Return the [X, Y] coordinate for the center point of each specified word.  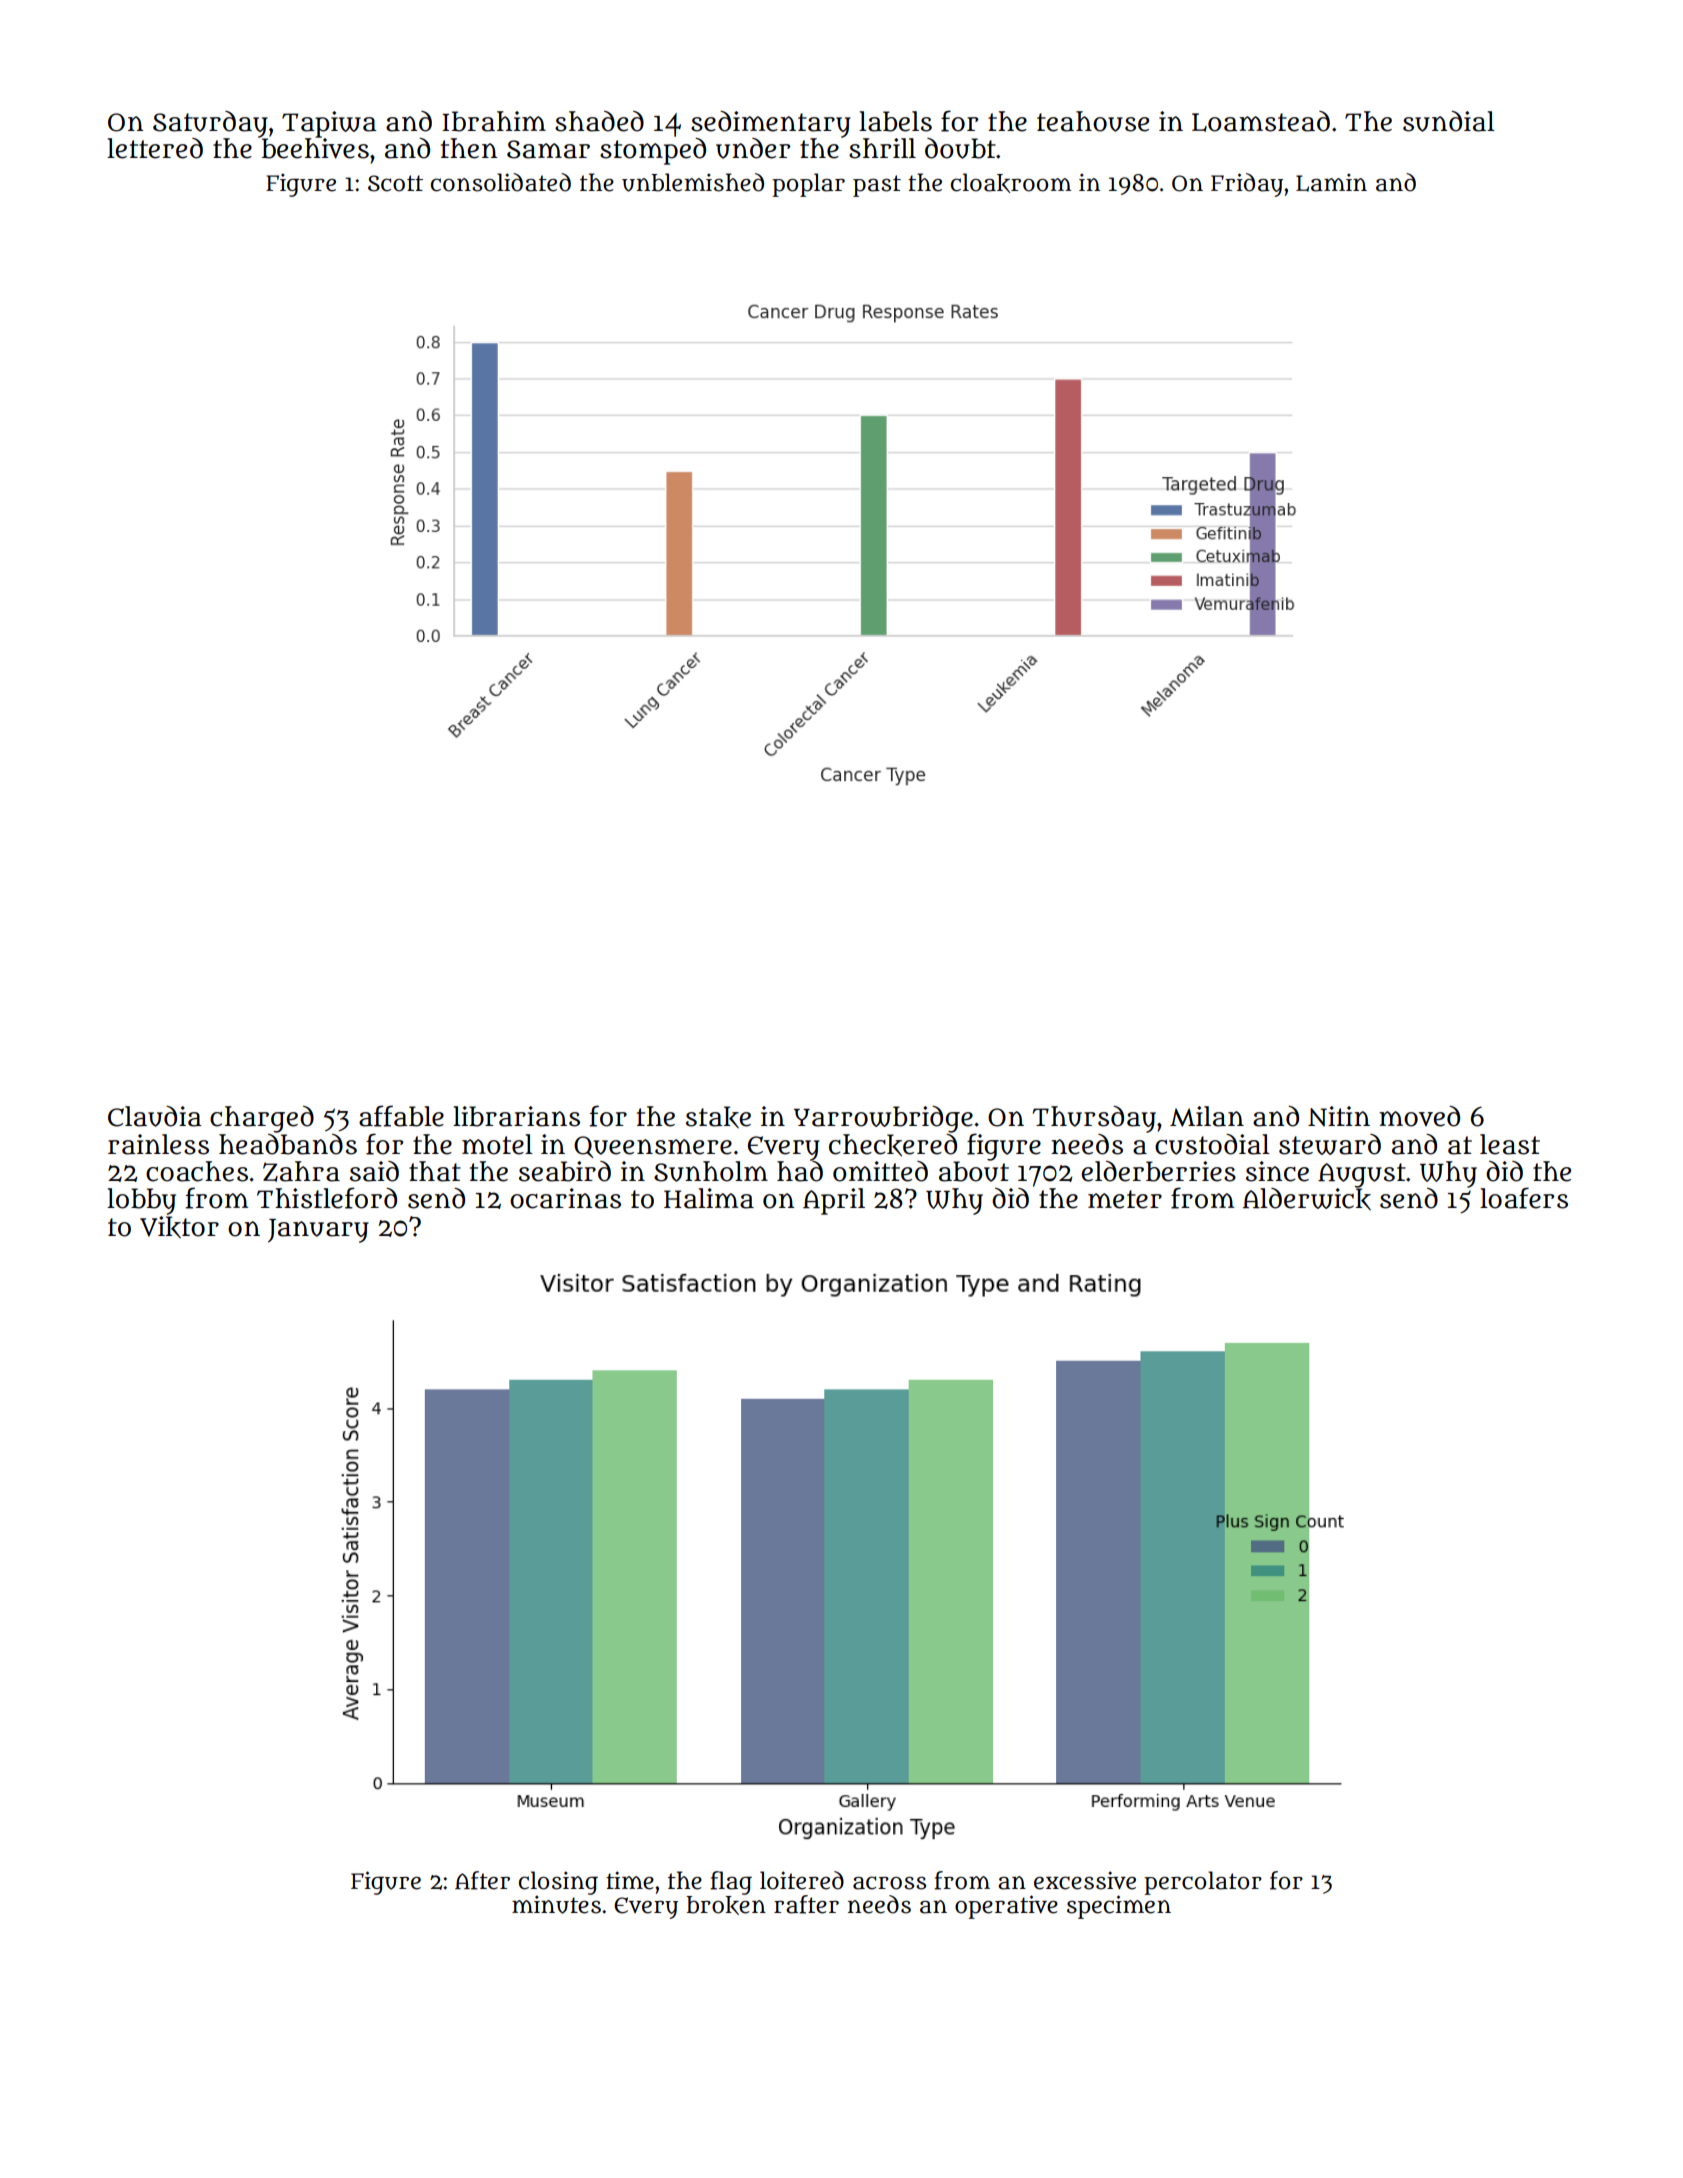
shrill [882, 148]
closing [558, 1883]
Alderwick [1307, 1199]
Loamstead [1261, 121]
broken [726, 1905]
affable [401, 1116]
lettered [155, 148]
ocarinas [565, 1198]
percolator [1203, 1883]
